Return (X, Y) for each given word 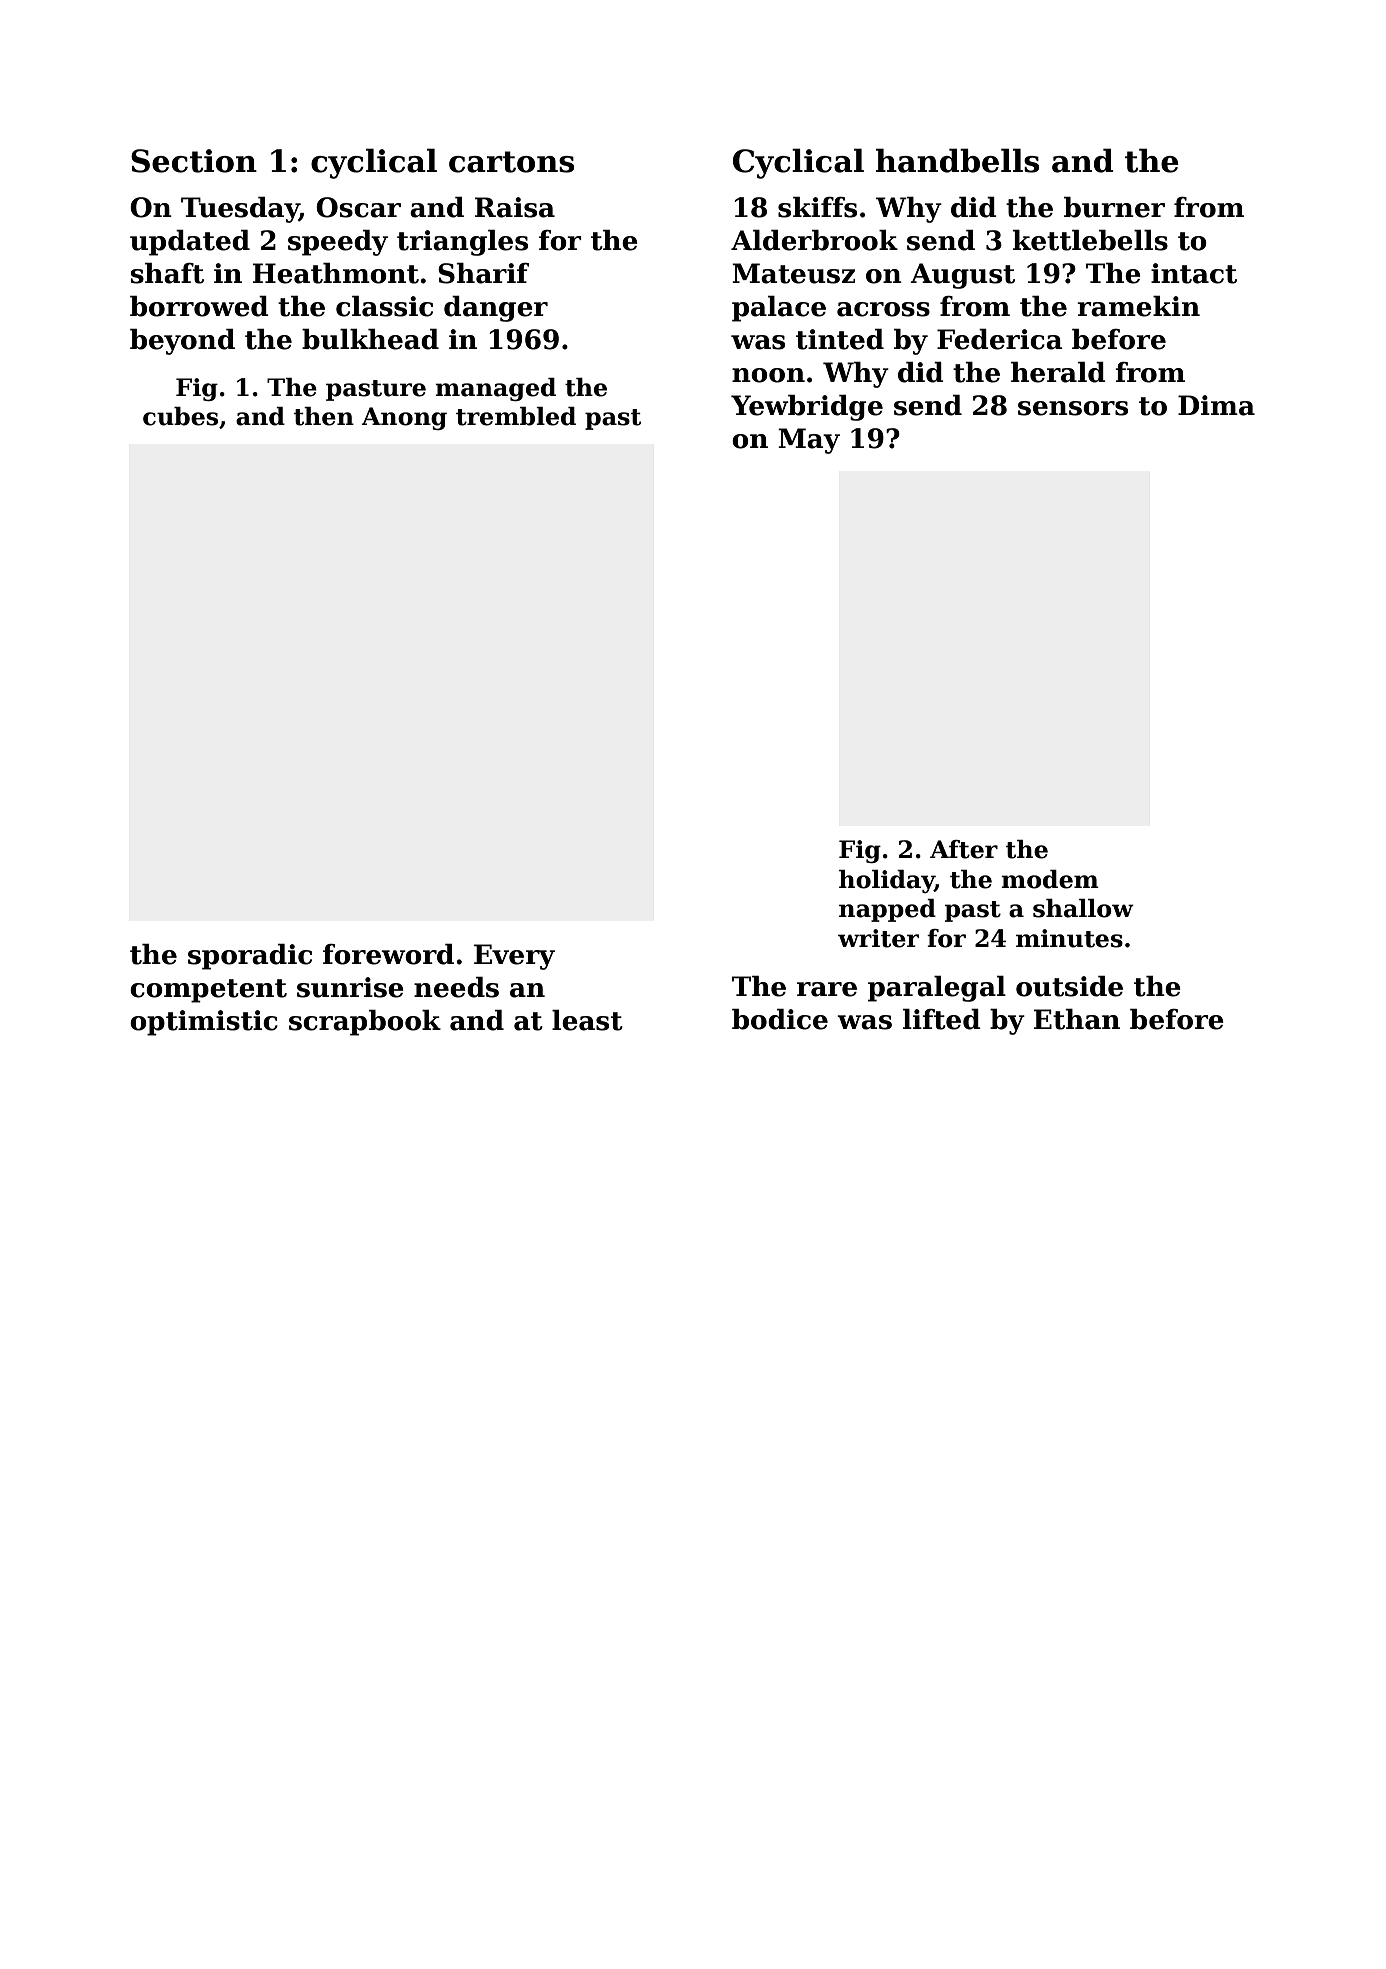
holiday (887, 881)
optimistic (204, 1023)
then (324, 416)
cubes (180, 416)
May (809, 441)
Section (194, 161)
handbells (957, 160)
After (964, 849)
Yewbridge (807, 408)
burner (1114, 207)
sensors (1073, 408)
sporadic (250, 957)
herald (1058, 372)
